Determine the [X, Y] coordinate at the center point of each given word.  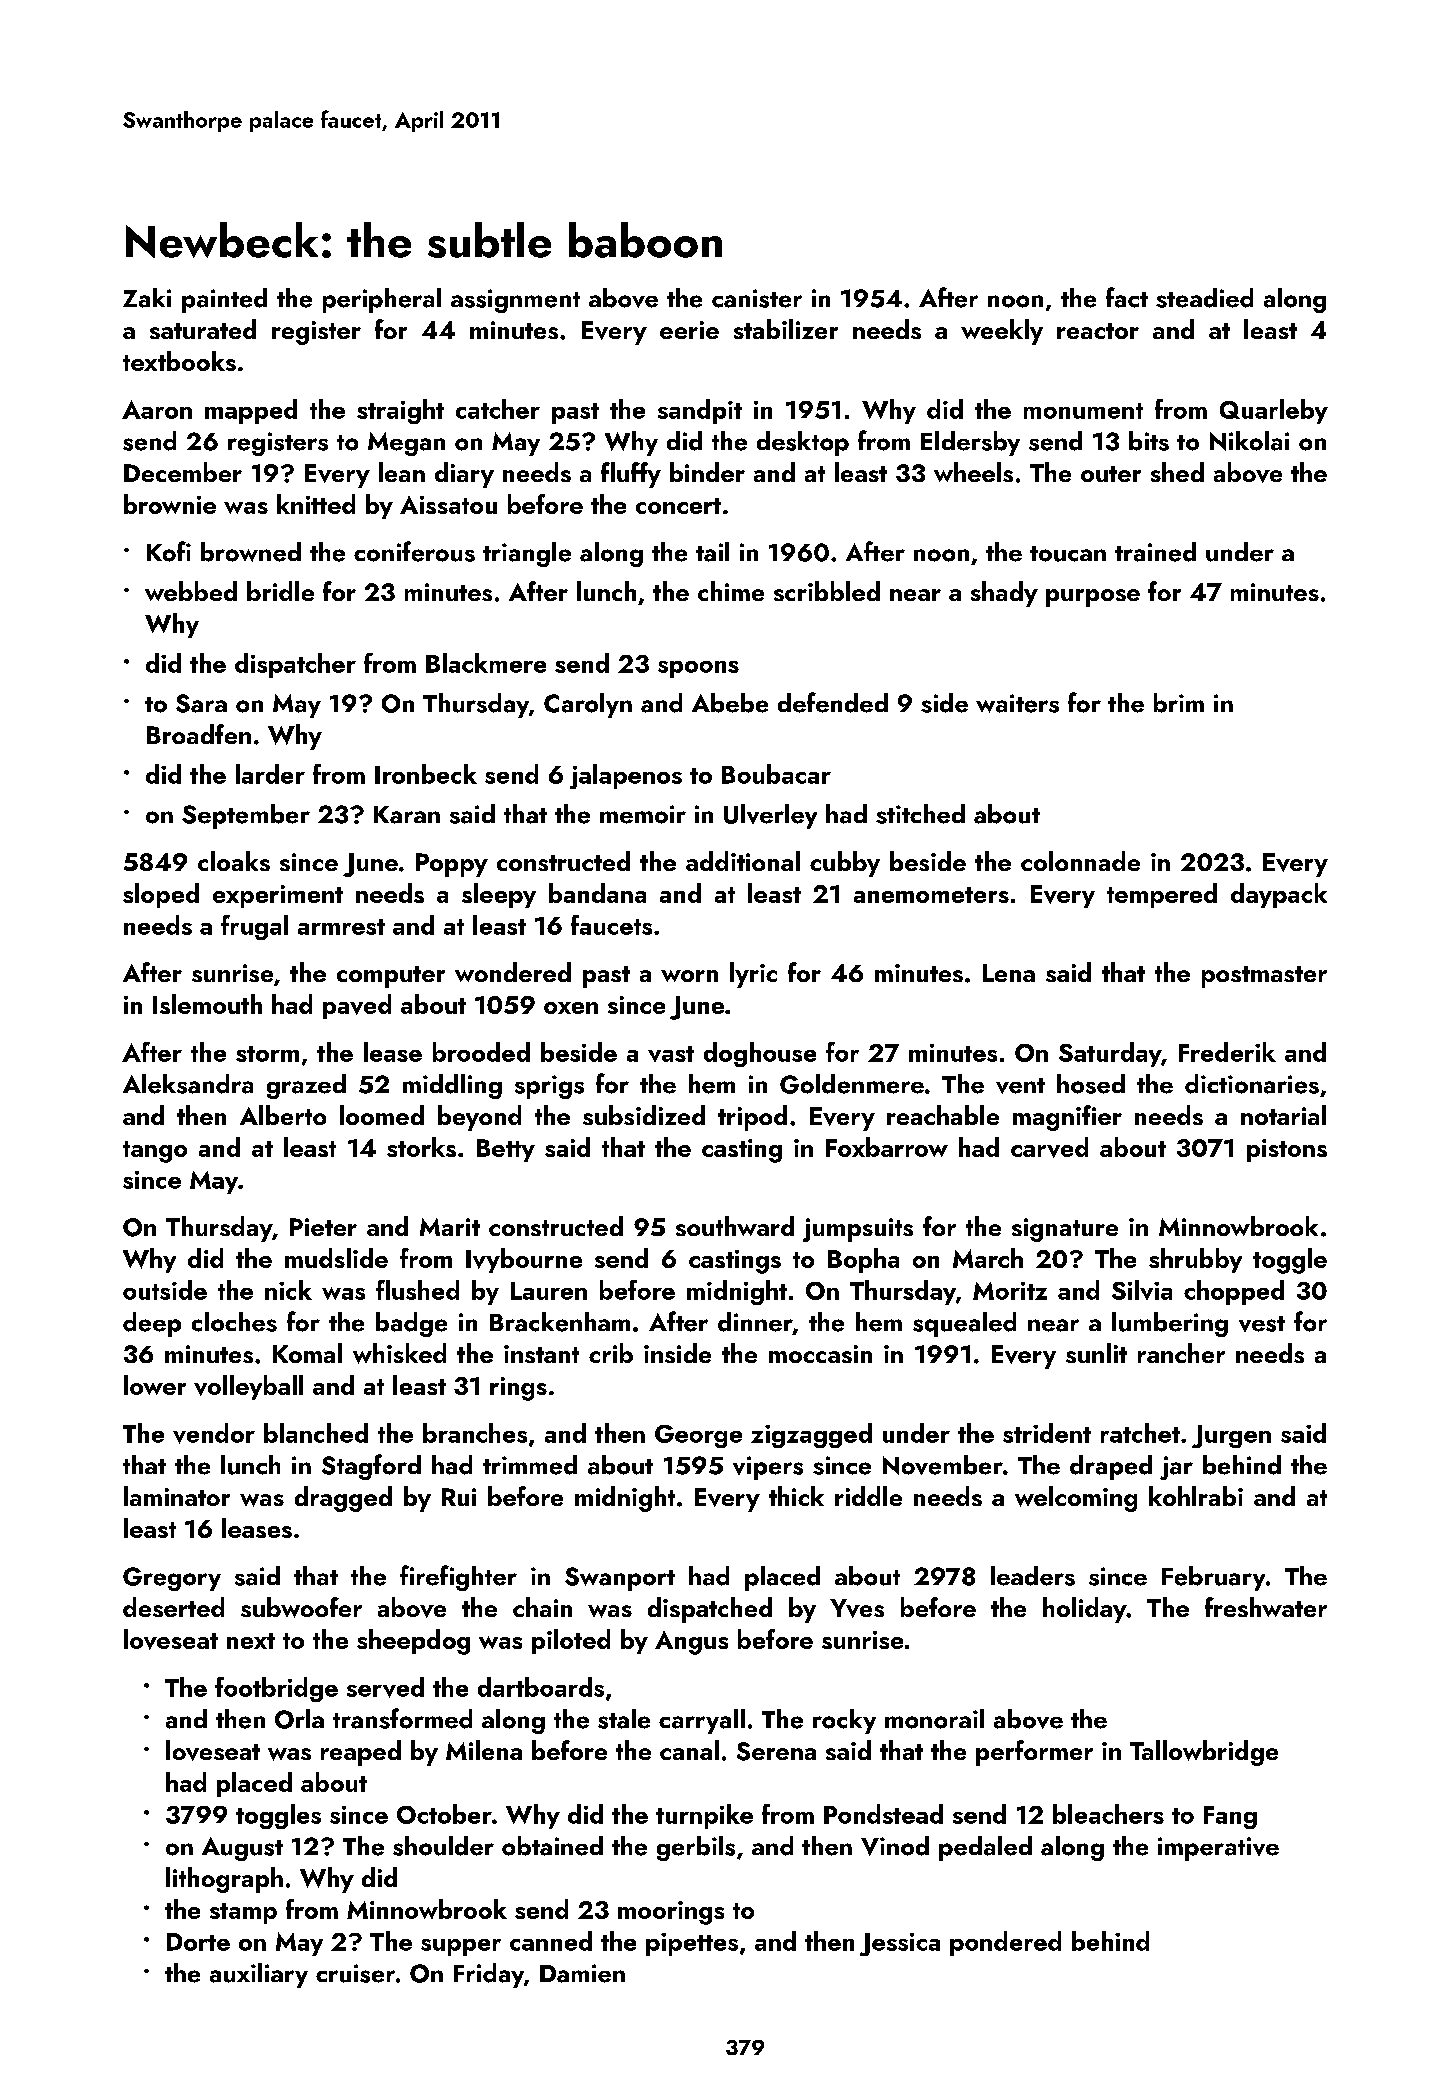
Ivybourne [524, 1260]
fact [1127, 297]
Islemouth [207, 1004]
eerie [689, 330]
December [183, 472]
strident [1047, 1433]
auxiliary [259, 1975]
